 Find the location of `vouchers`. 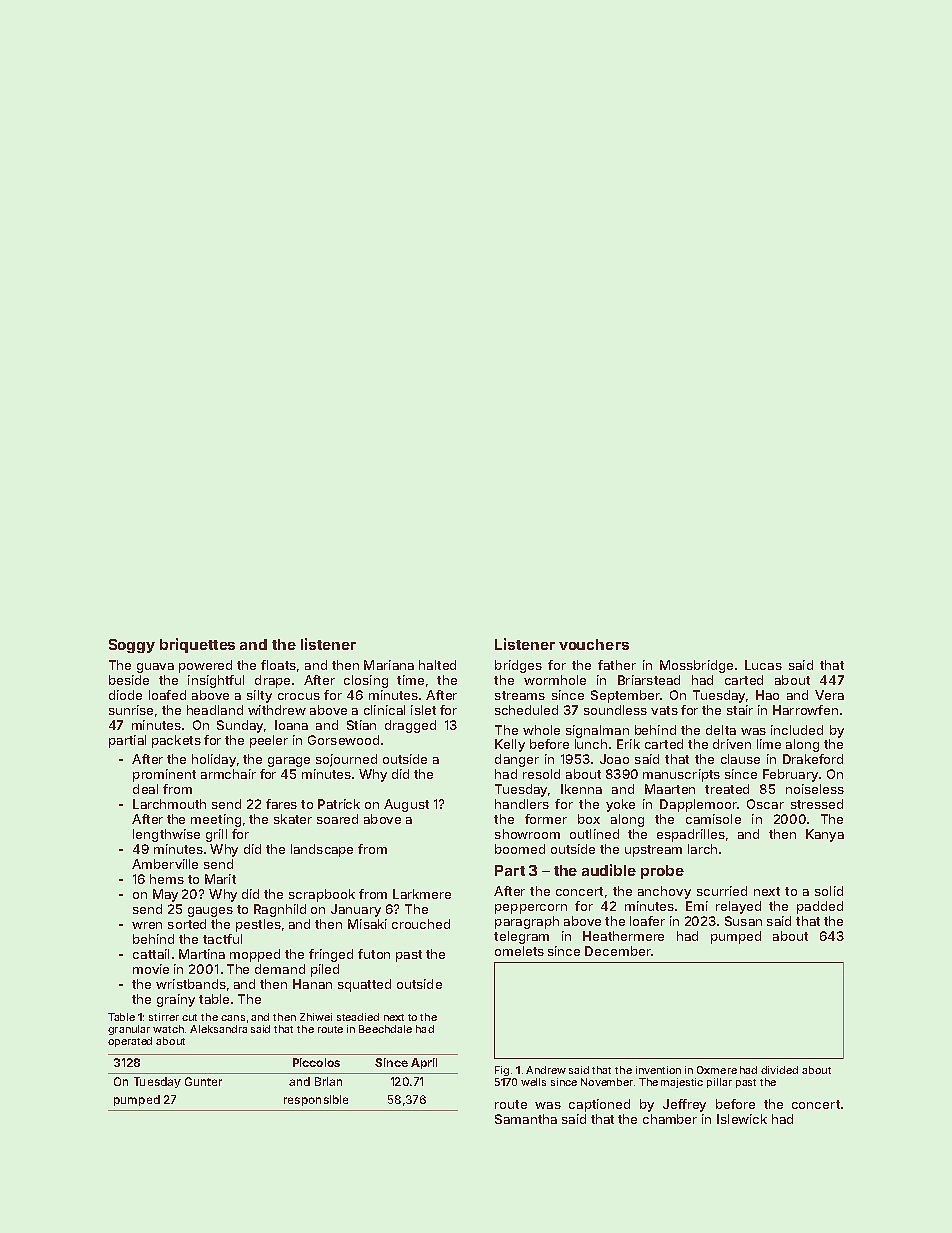

vouchers is located at coordinates (594, 644).
